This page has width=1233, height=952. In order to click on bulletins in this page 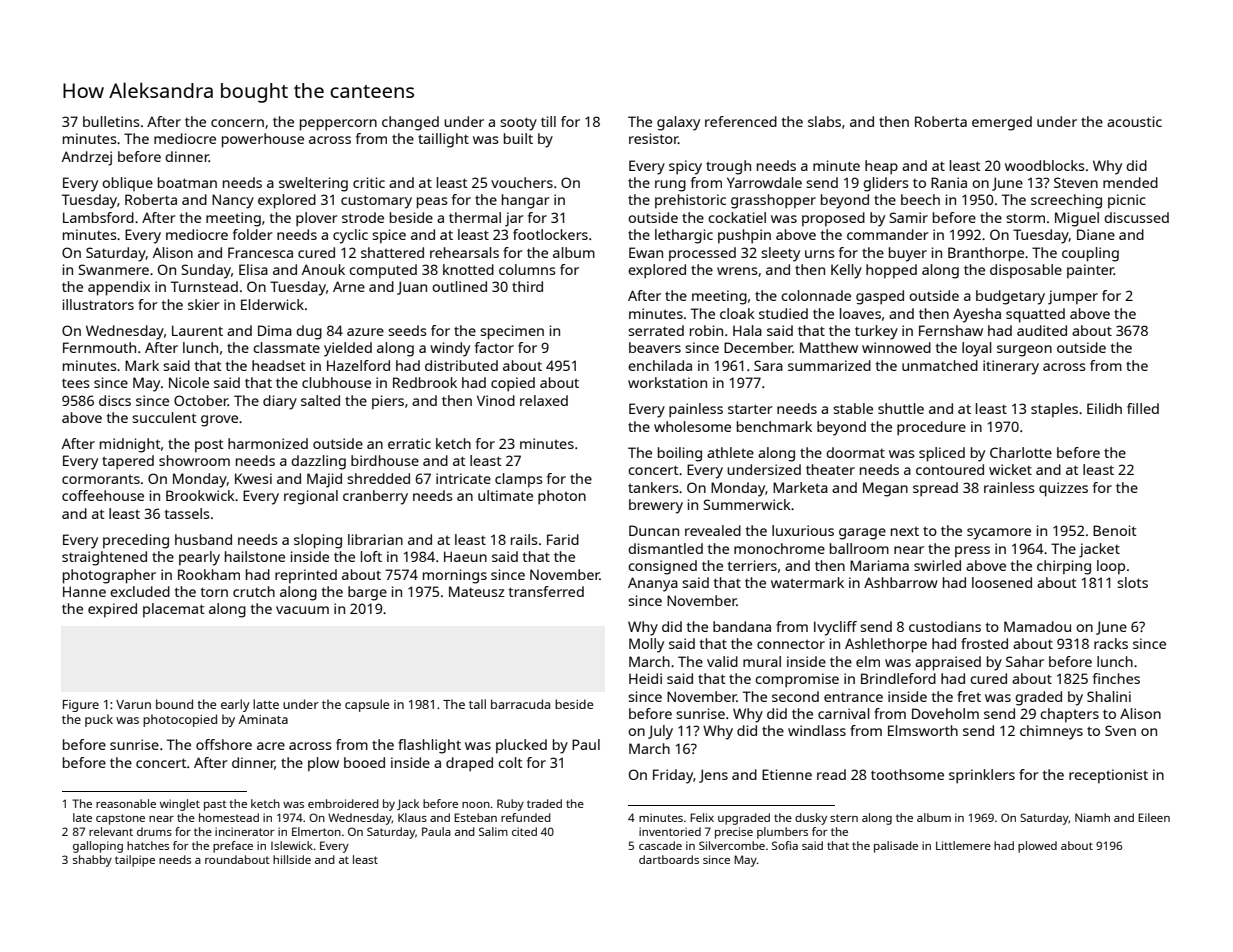, I will do `click(111, 121)`.
